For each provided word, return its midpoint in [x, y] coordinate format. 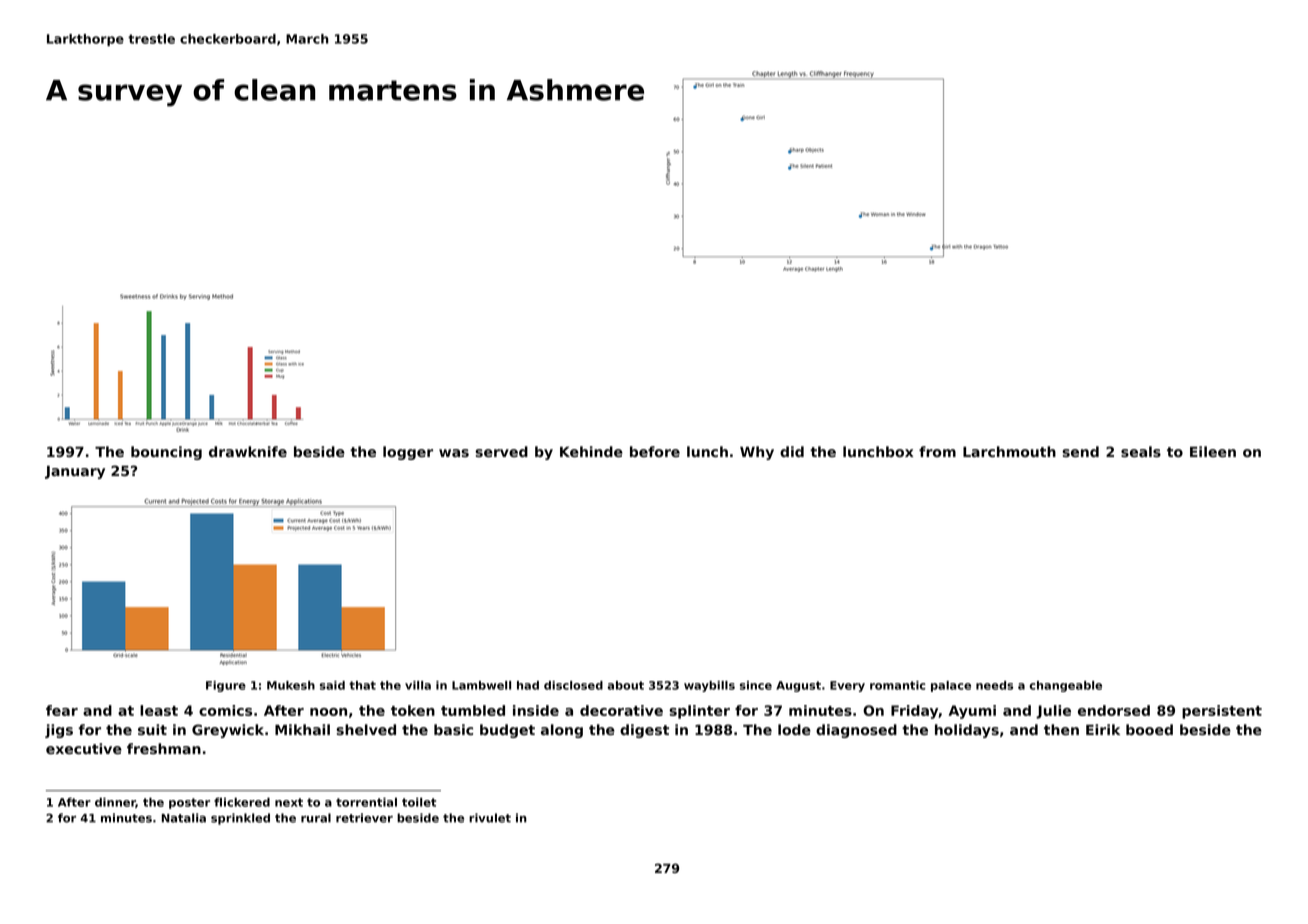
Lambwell [481, 685]
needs [994, 685]
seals [1141, 451]
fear [62, 710]
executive [84, 748]
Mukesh [291, 685]
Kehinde [591, 451]
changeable [1065, 686]
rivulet [490, 818]
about [625, 685]
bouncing [166, 453]
